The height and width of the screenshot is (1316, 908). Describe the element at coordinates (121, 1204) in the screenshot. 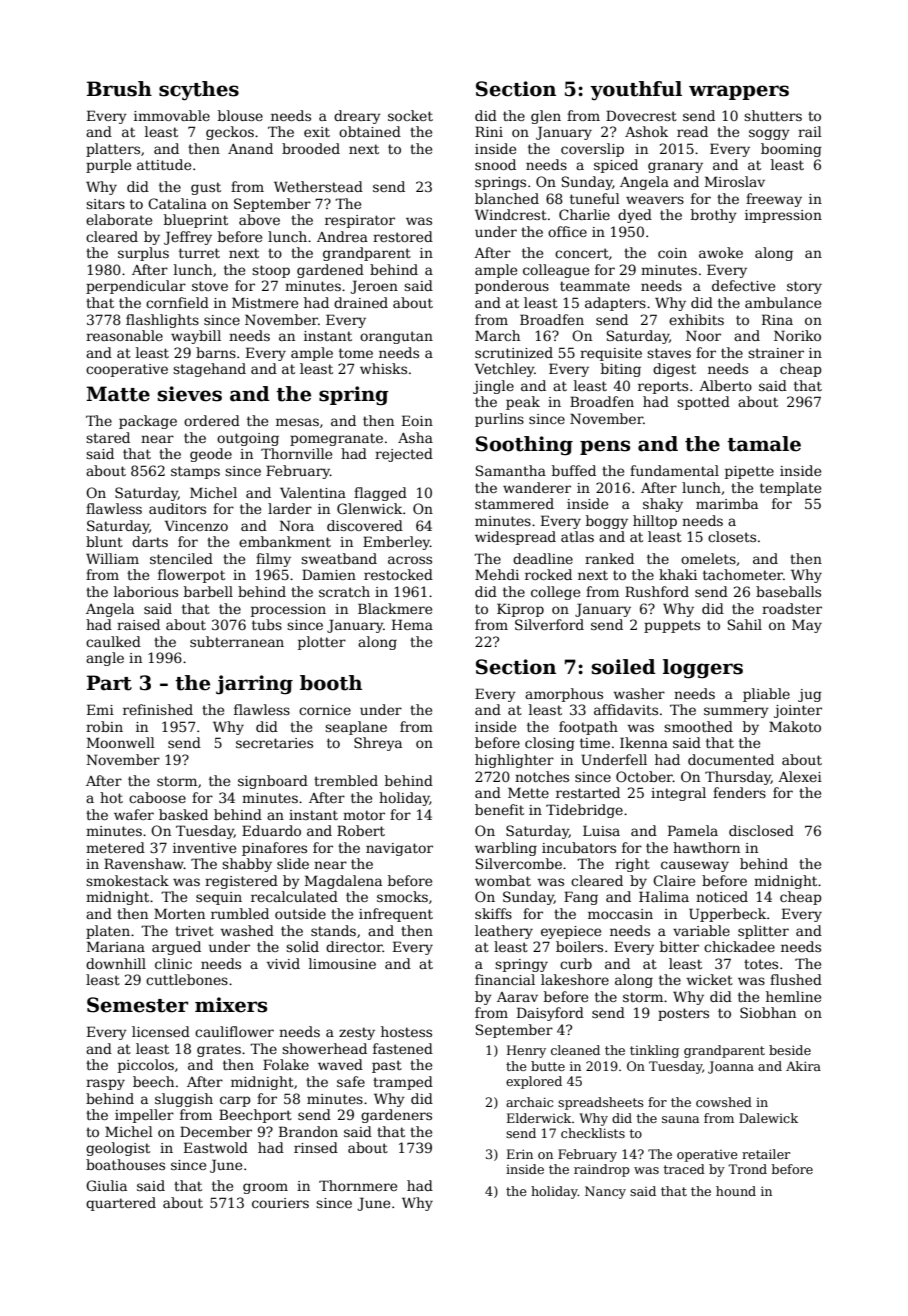

I see `quartered` at that location.
